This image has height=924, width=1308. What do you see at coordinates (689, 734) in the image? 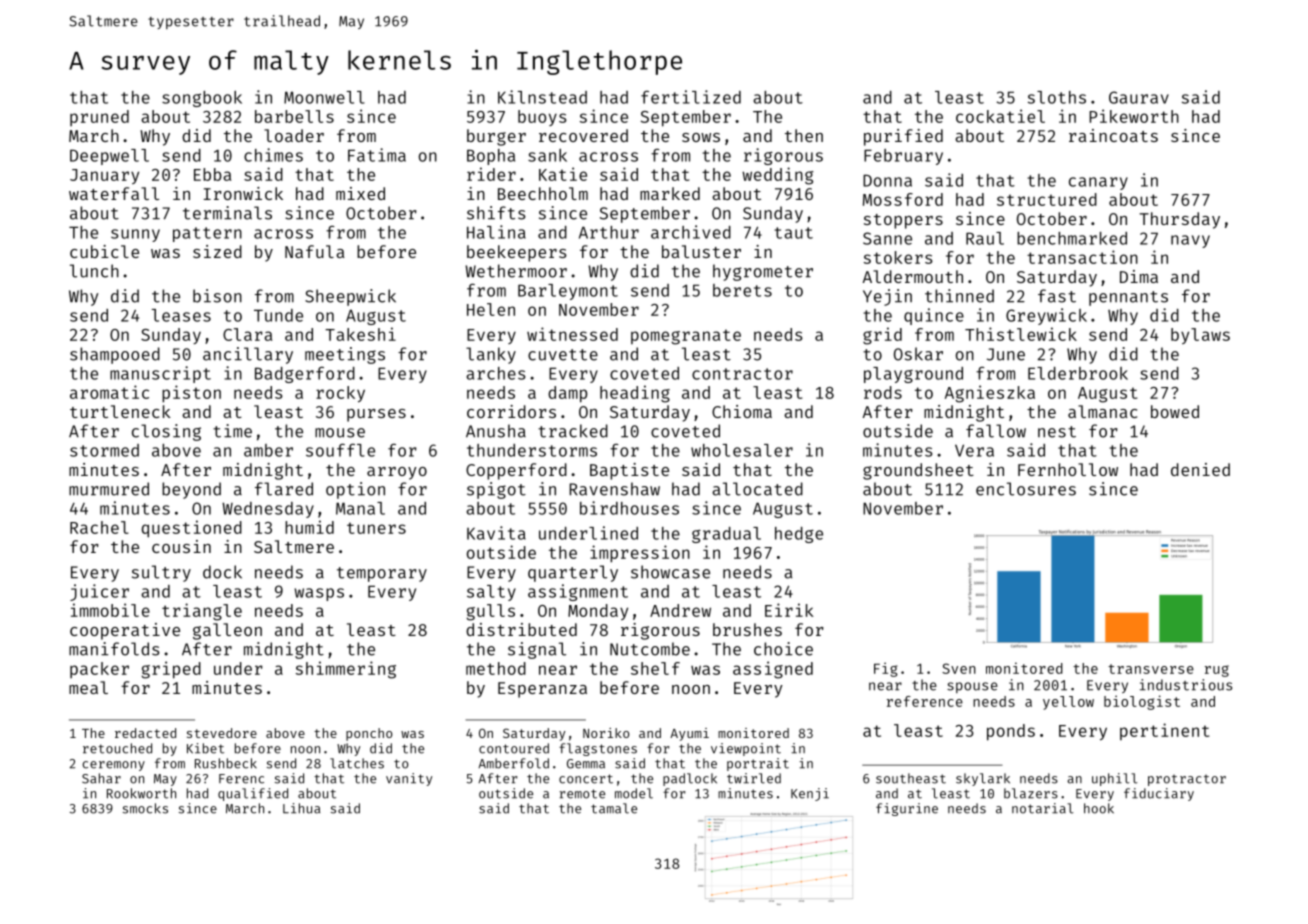
I see `Ayumi` at bounding box center [689, 734].
